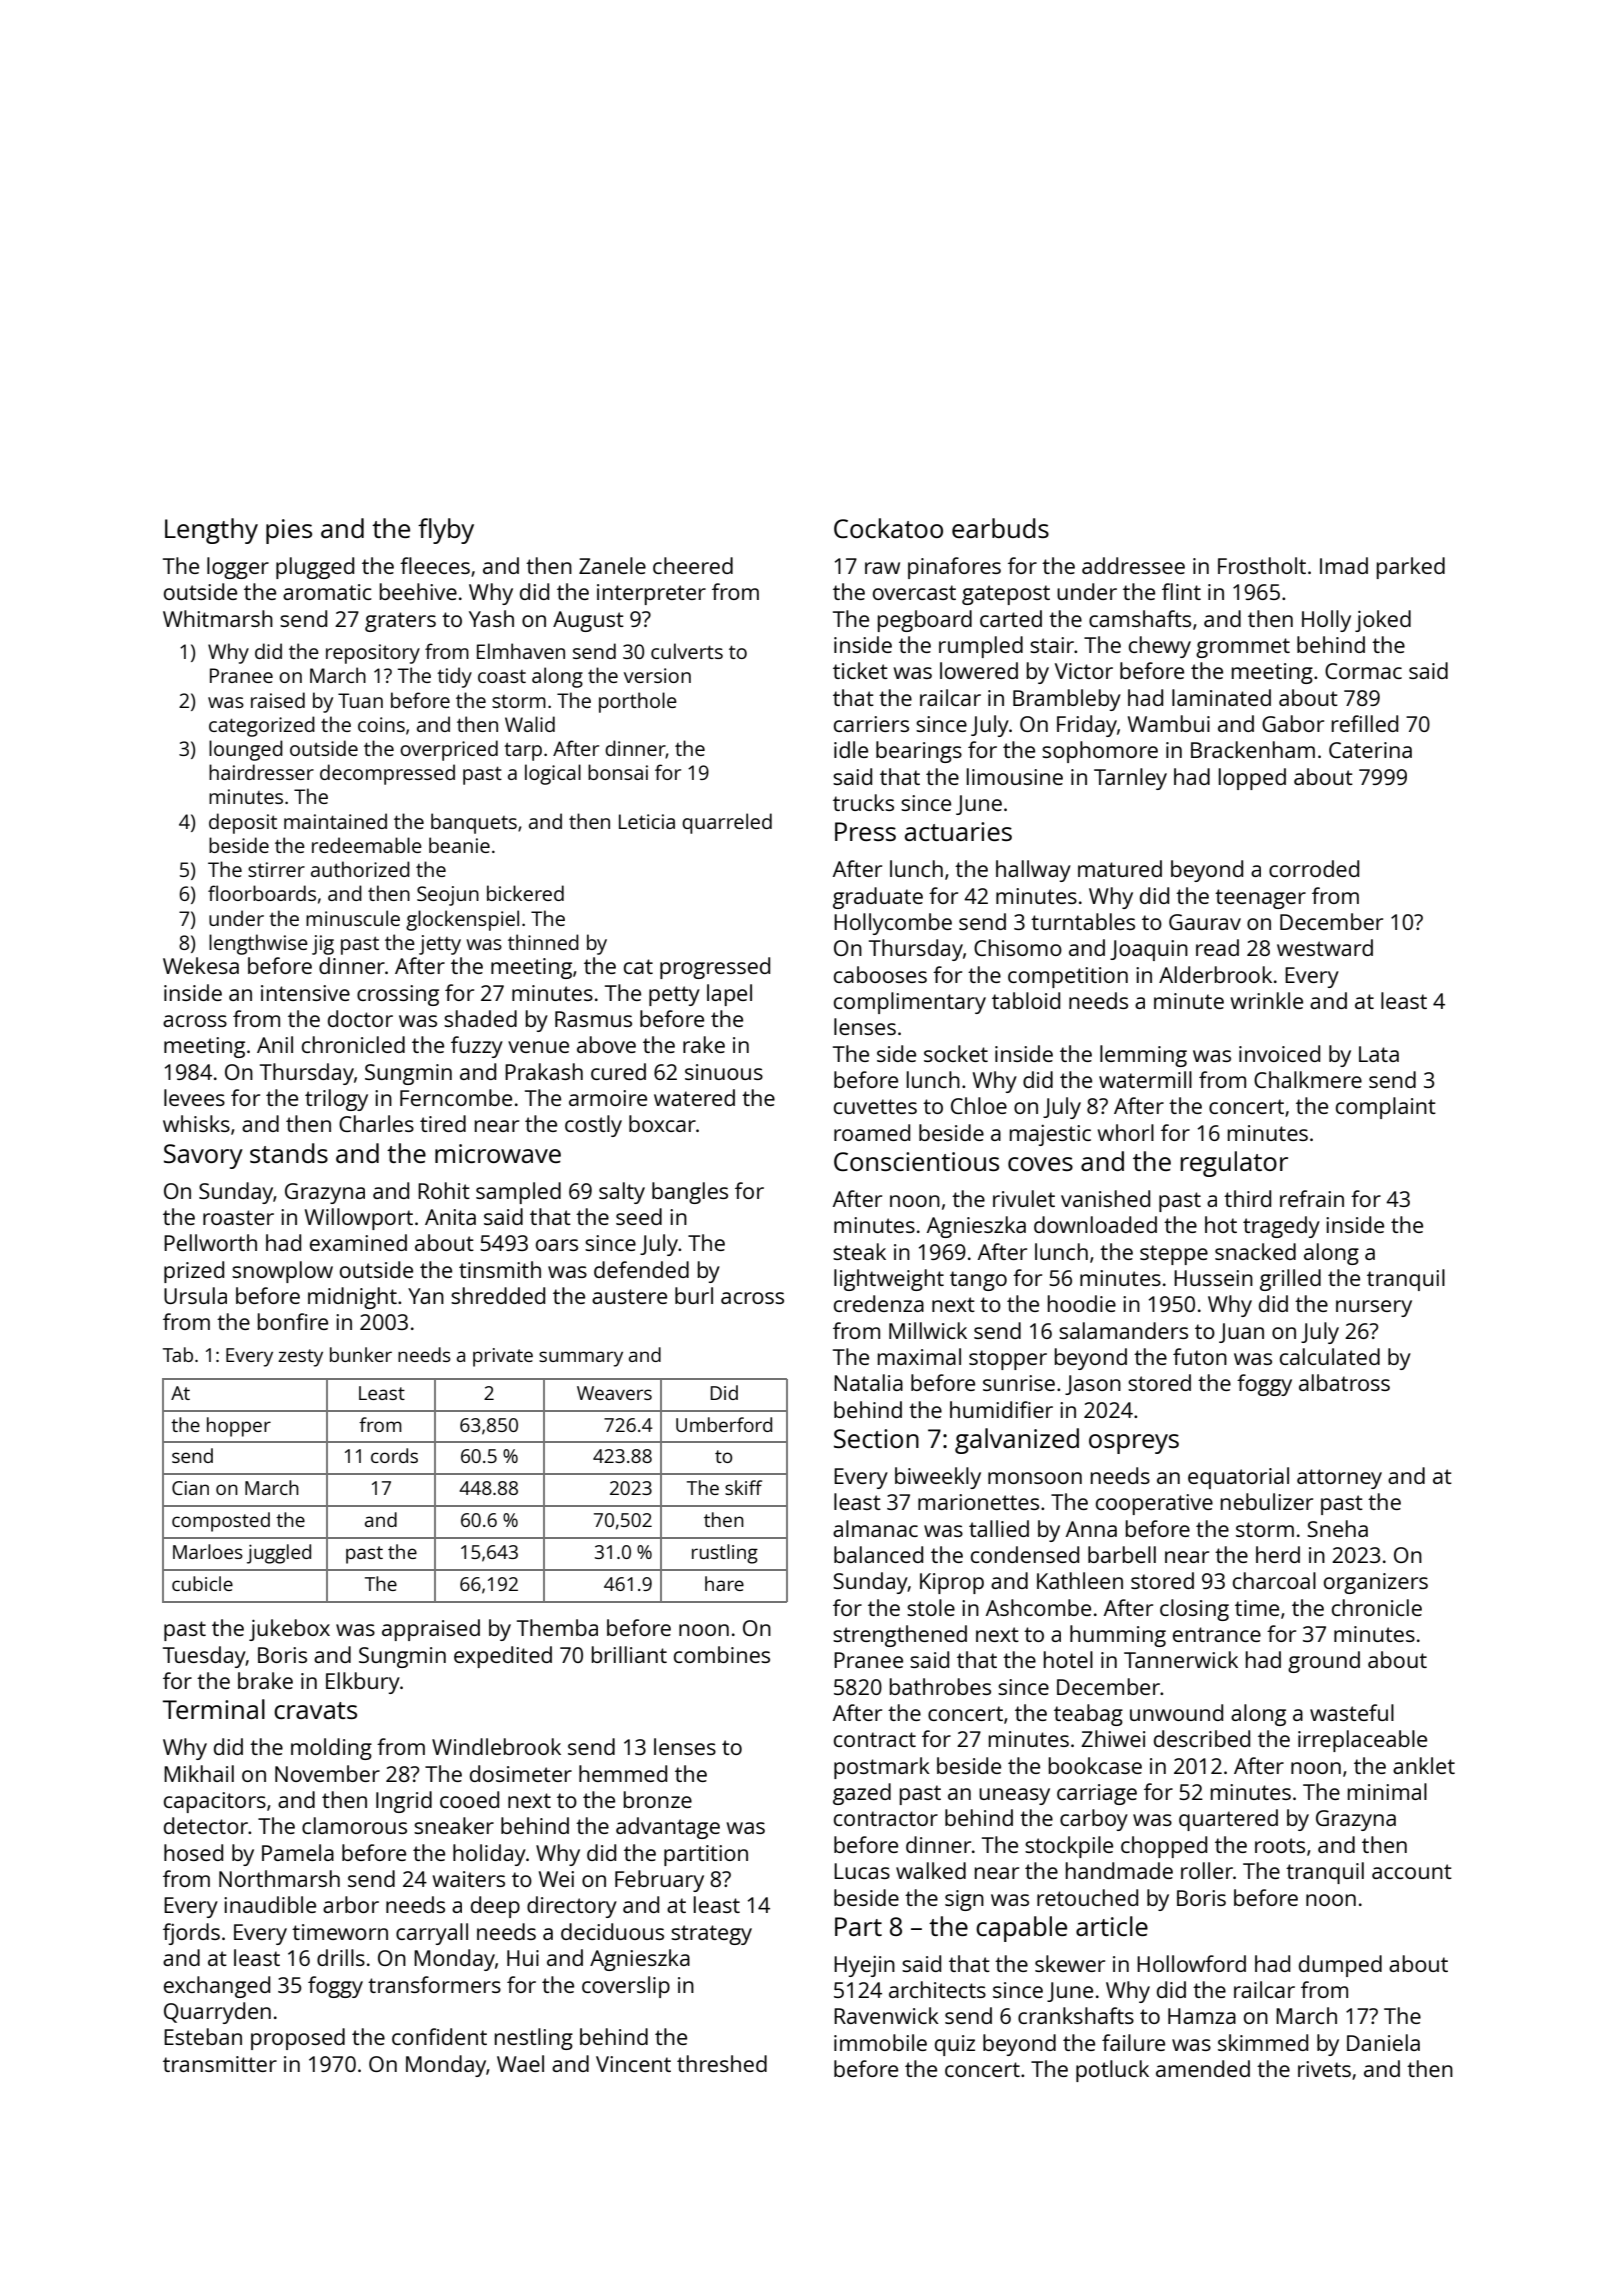  What do you see at coordinates (1000, 528) in the document?
I see `earbuds` at bounding box center [1000, 528].
